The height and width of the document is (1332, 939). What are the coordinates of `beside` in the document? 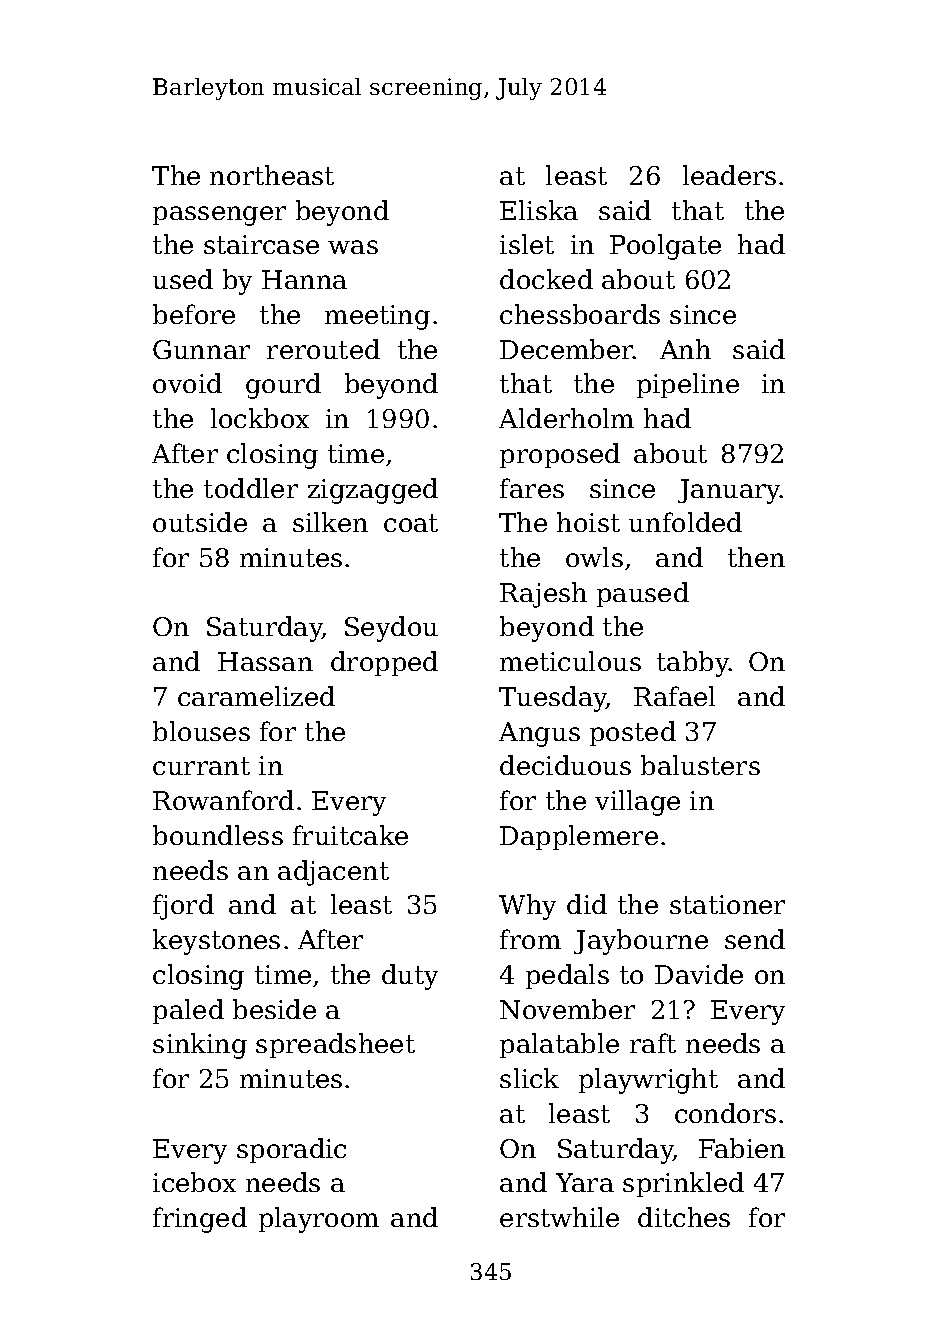 It's located at (274, 1009).
